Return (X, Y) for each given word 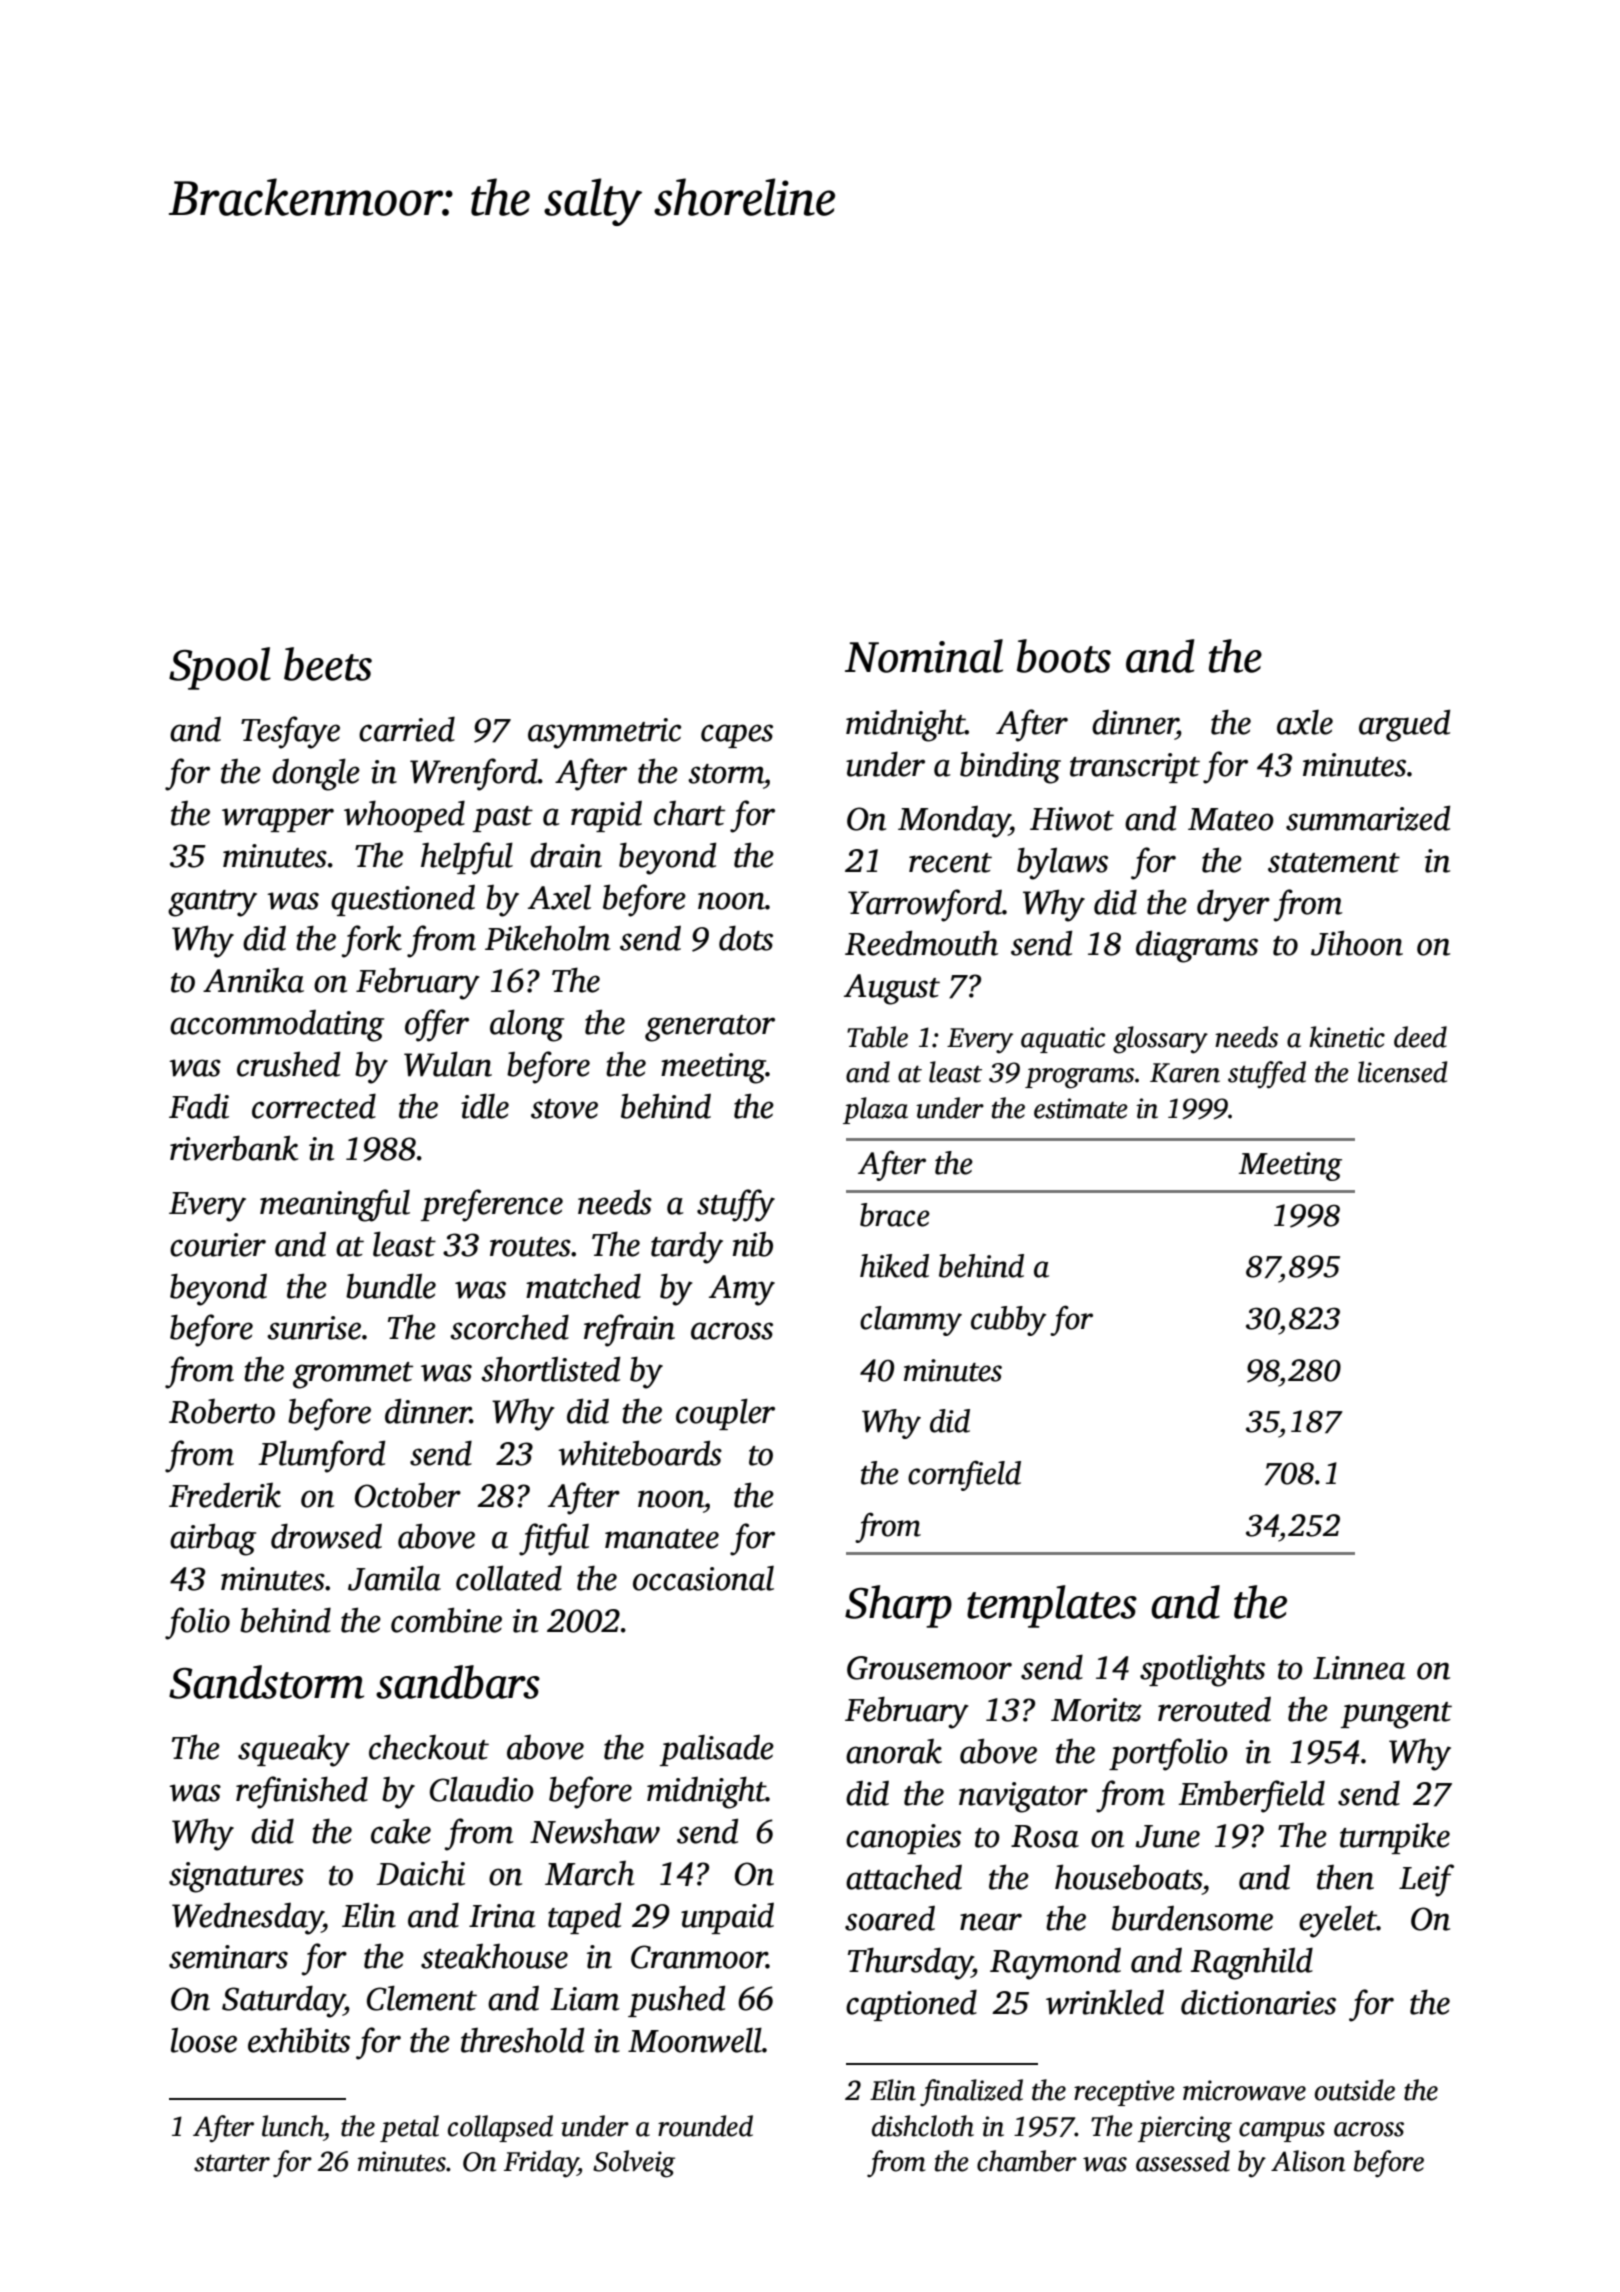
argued (1404, 725)
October (408, 1495)
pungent (1396, 1715)
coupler (725, 1414)
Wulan (448, 1064)
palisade (717, 1750)
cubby (1008, 1321)
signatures (236, 1877)
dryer (1233, 905)
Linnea (1359, 1668)
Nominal (924, 656)
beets (328, 664)
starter (232, 2163)
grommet (353, 1375)
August (892, 989)
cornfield (964, 1475)
